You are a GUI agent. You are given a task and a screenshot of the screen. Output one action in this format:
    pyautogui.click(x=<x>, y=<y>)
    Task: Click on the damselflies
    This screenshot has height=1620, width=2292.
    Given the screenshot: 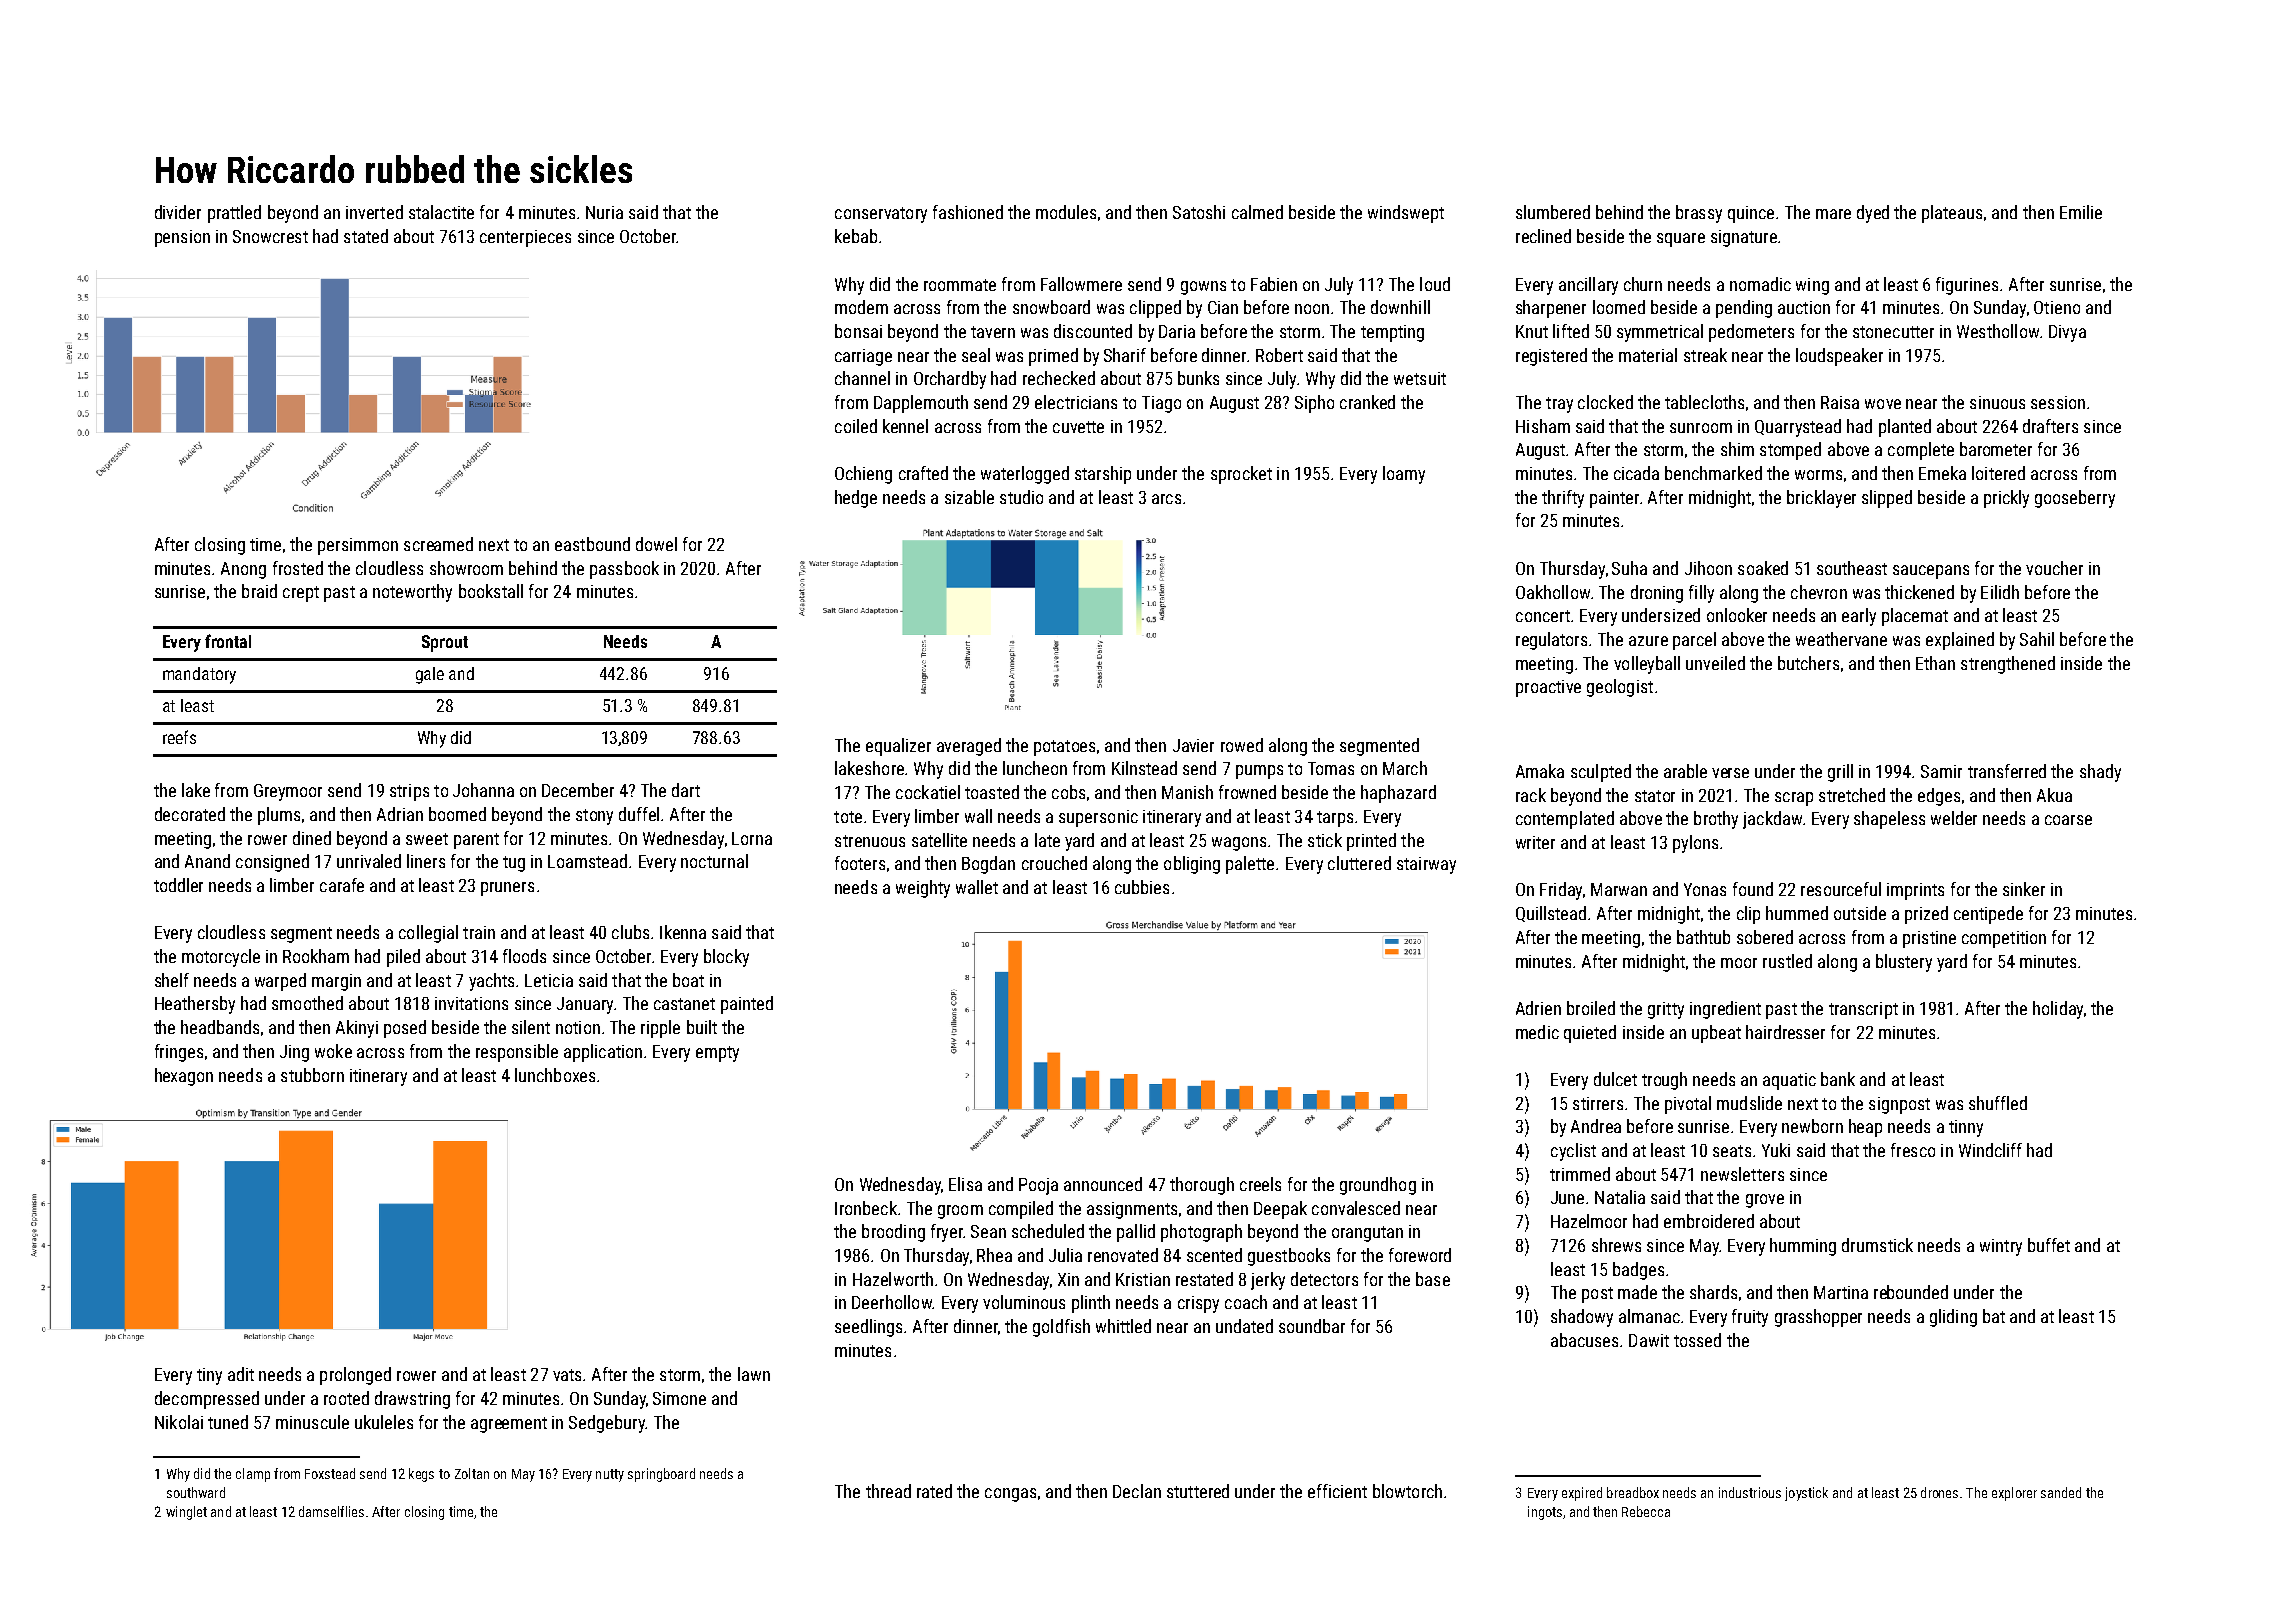 What is the action you would take?
    pyautogui.click(x=331, y=1511)
